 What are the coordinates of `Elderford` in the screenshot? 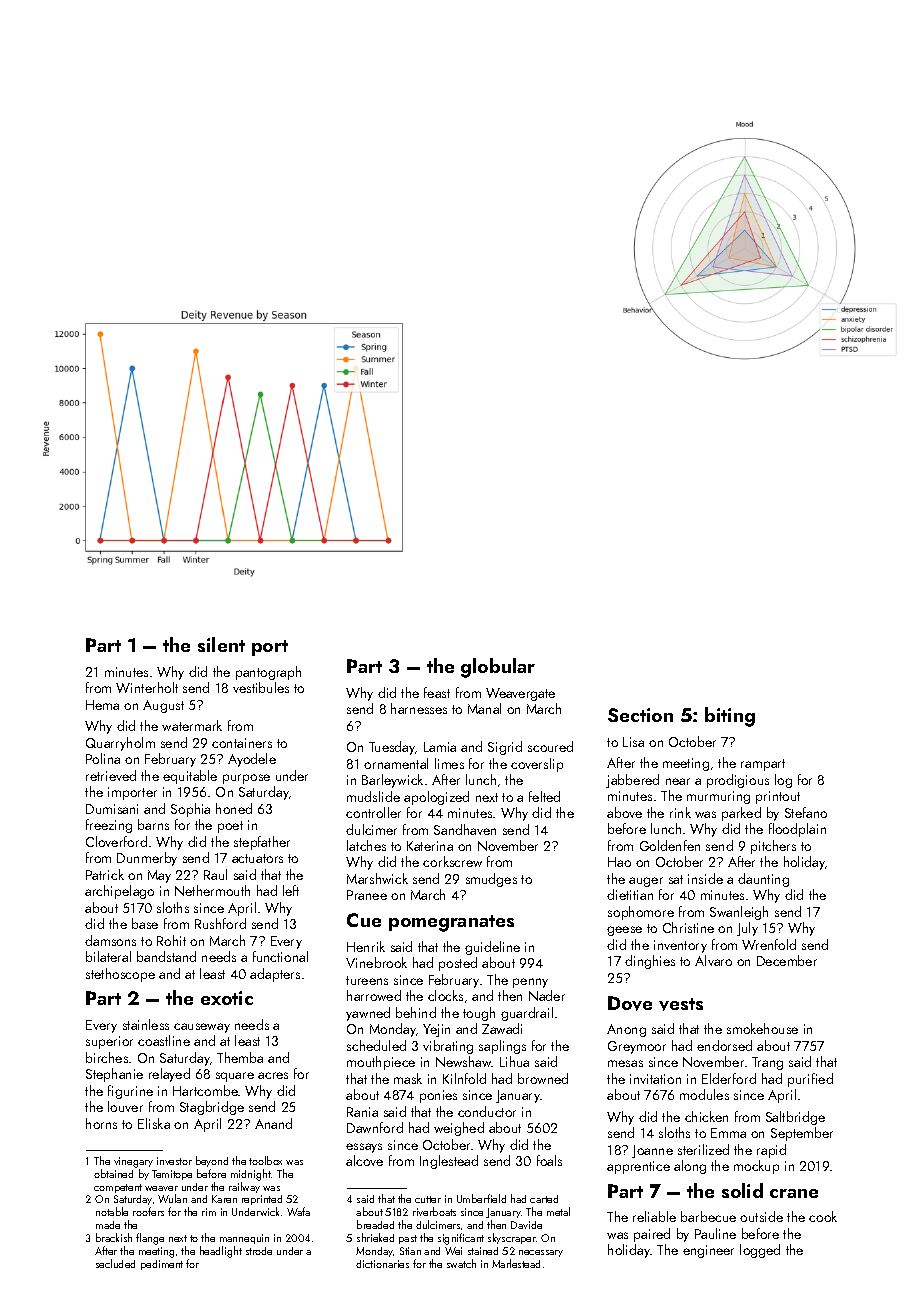 It's located at (729, 1078).
